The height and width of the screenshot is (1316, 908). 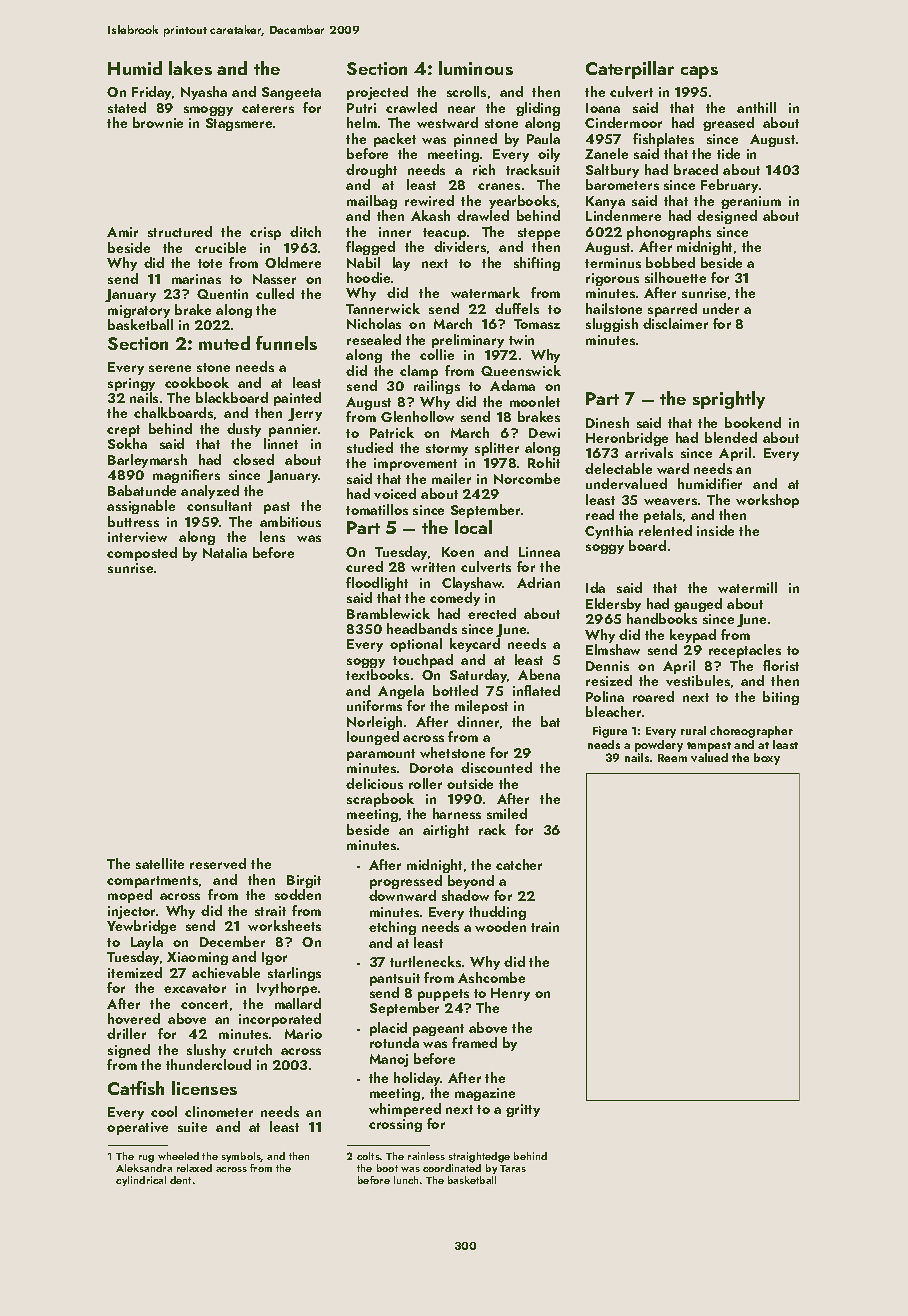 What do you see at coordinates (392, 928) in the screenshot?
I see `etching` at bounding box center [392, 928].
